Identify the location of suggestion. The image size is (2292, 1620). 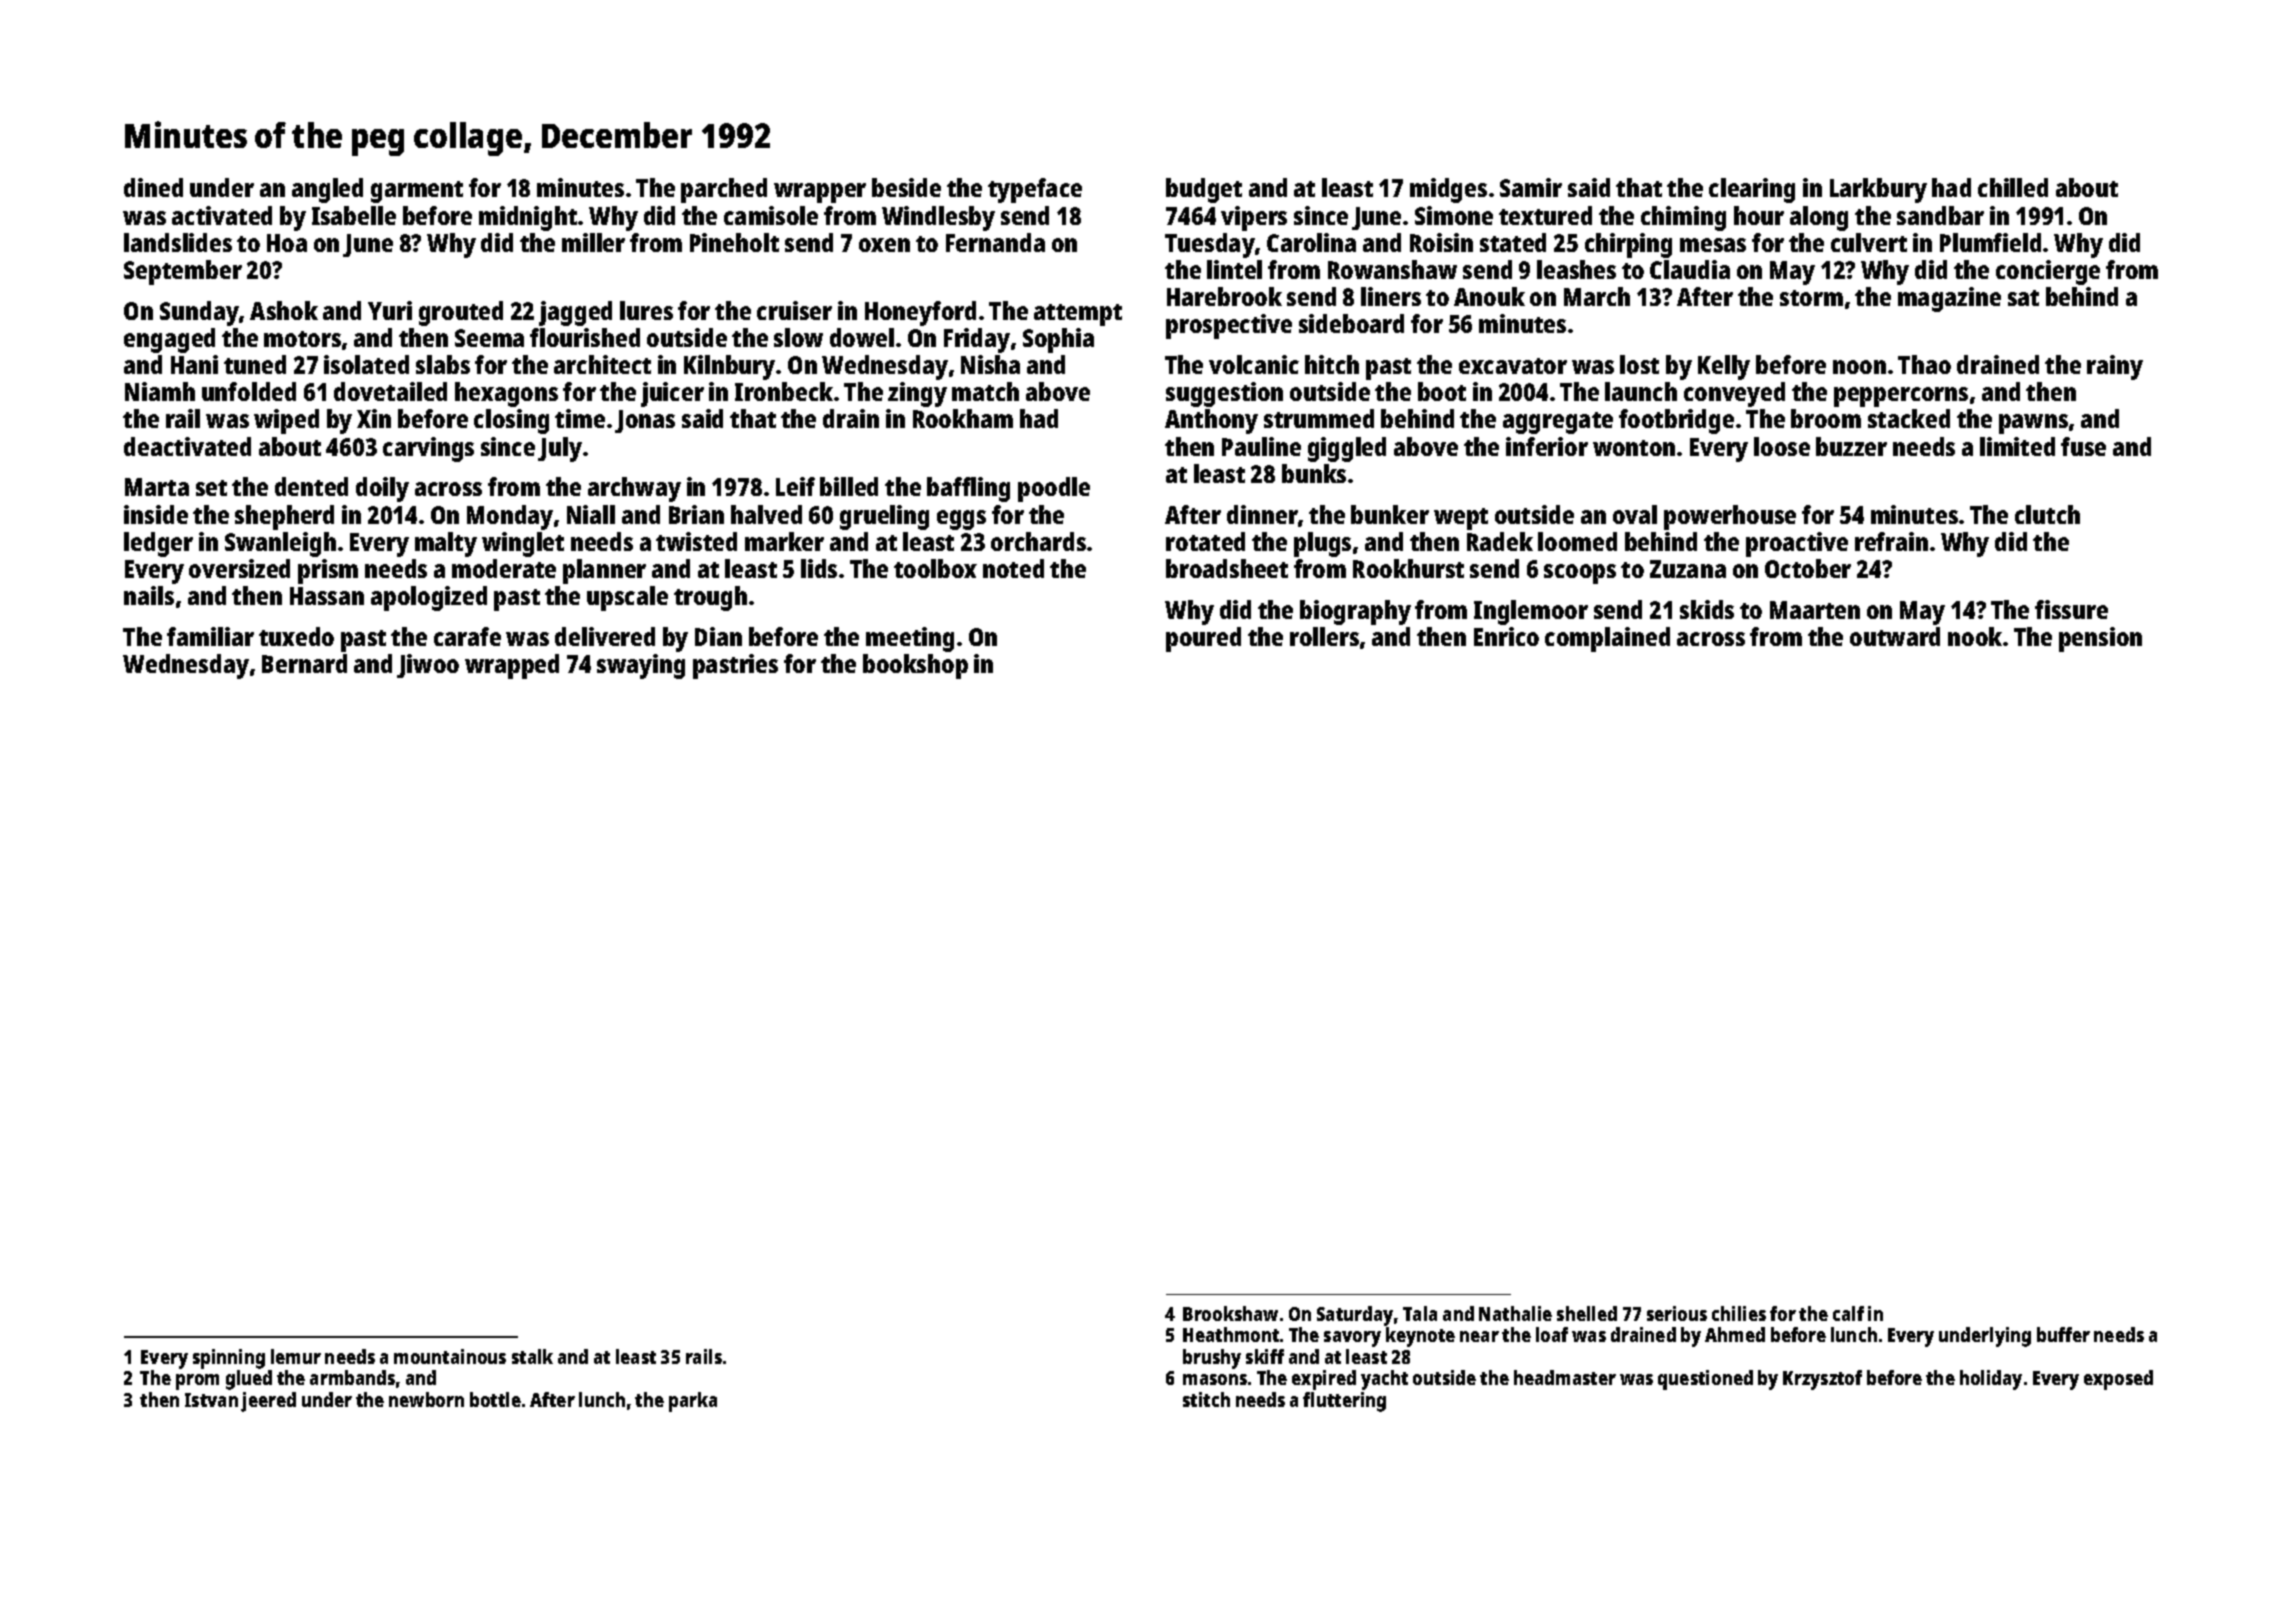
(1224, 394).
